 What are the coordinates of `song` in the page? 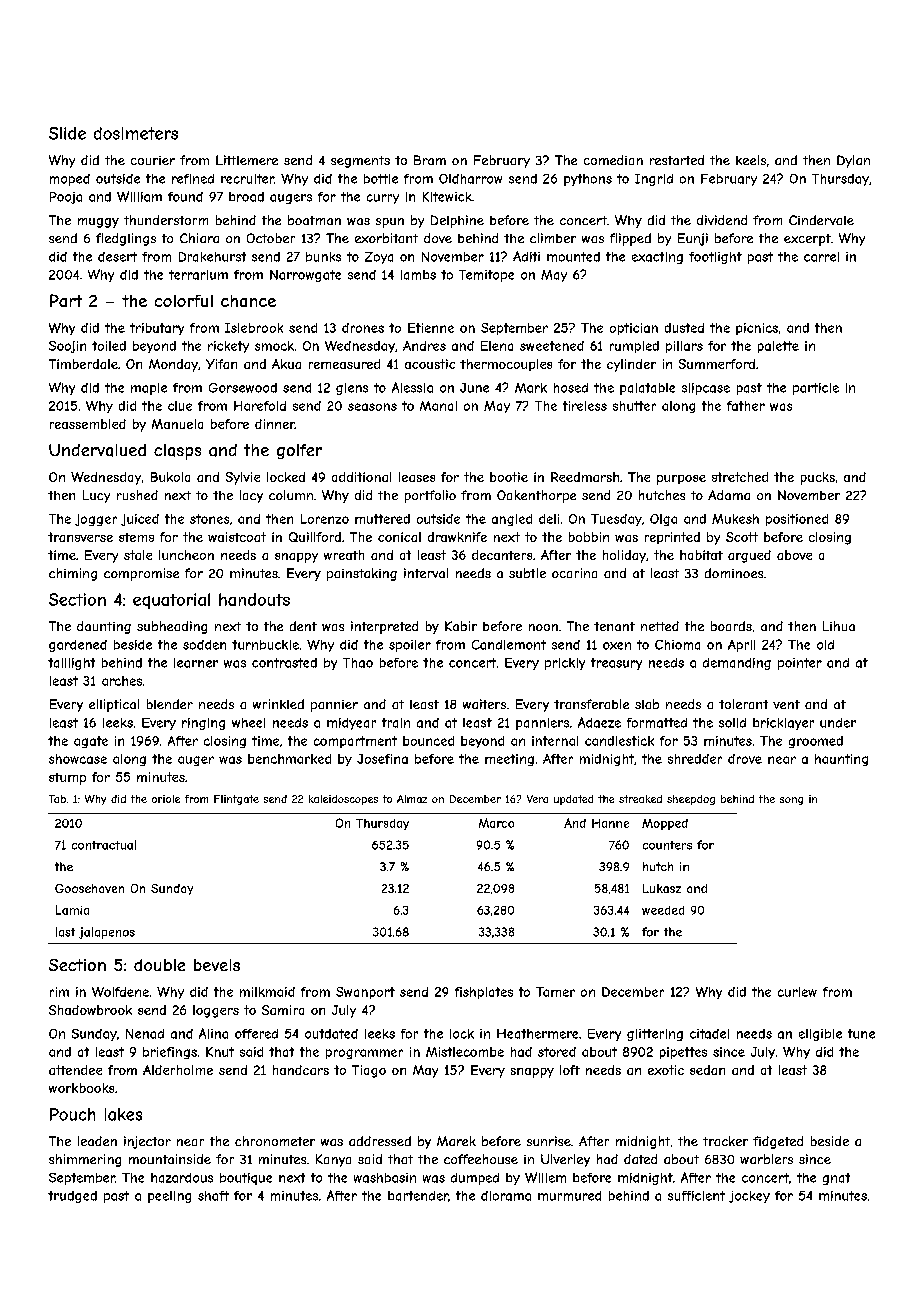 It's located at (791, 801).
